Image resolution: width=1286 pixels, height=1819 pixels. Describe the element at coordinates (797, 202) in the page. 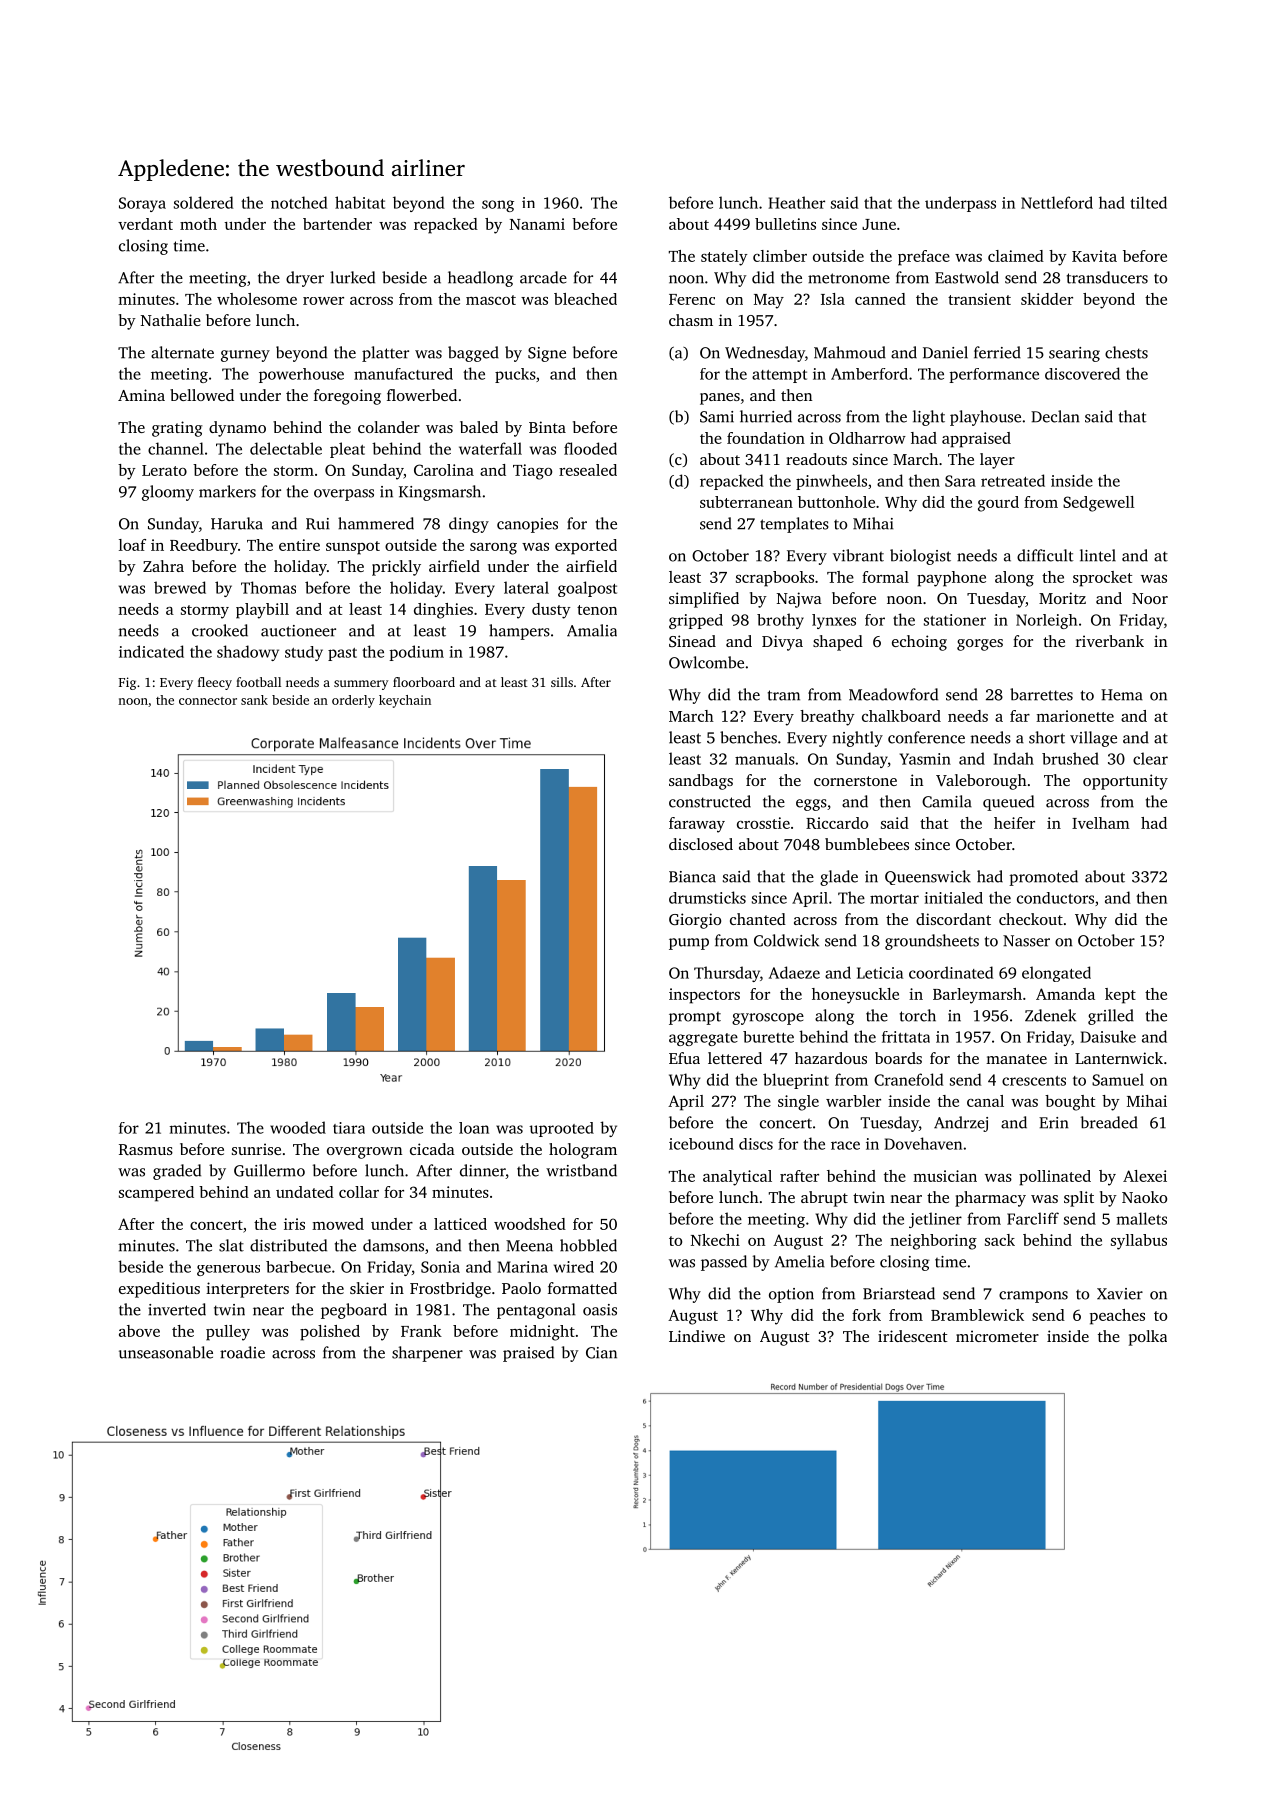

I see `Heather` at that location.
